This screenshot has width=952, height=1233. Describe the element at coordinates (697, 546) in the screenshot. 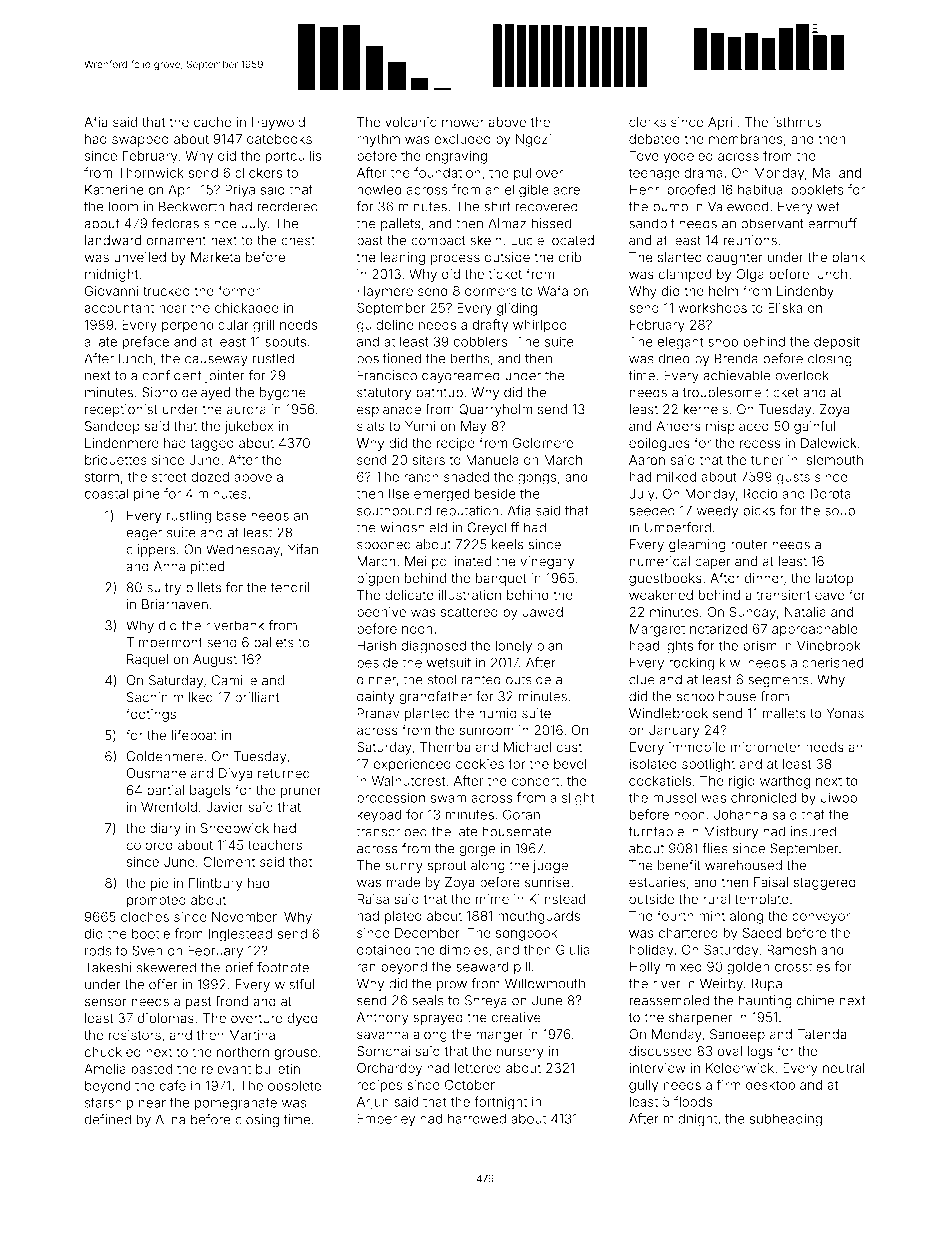

I see `gleaming` at that location.
